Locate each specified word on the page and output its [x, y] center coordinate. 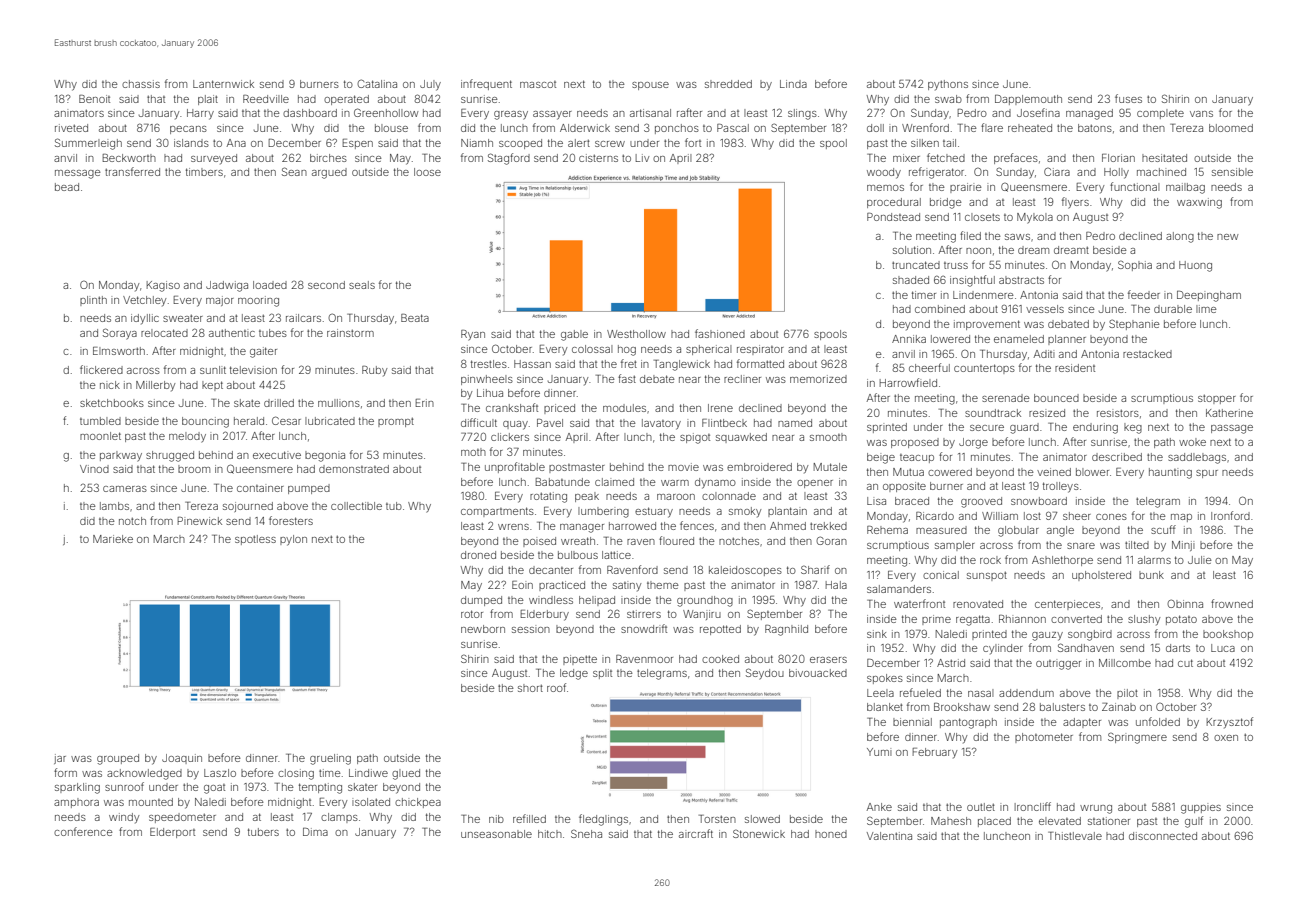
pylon [293, 540]
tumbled [100, 421]
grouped [118, 759]
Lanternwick [223, 84]
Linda [793, 84]
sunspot [987, 576]
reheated [1030, 128]
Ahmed [788, 526]
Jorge [973, 443]
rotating [548, 497]
